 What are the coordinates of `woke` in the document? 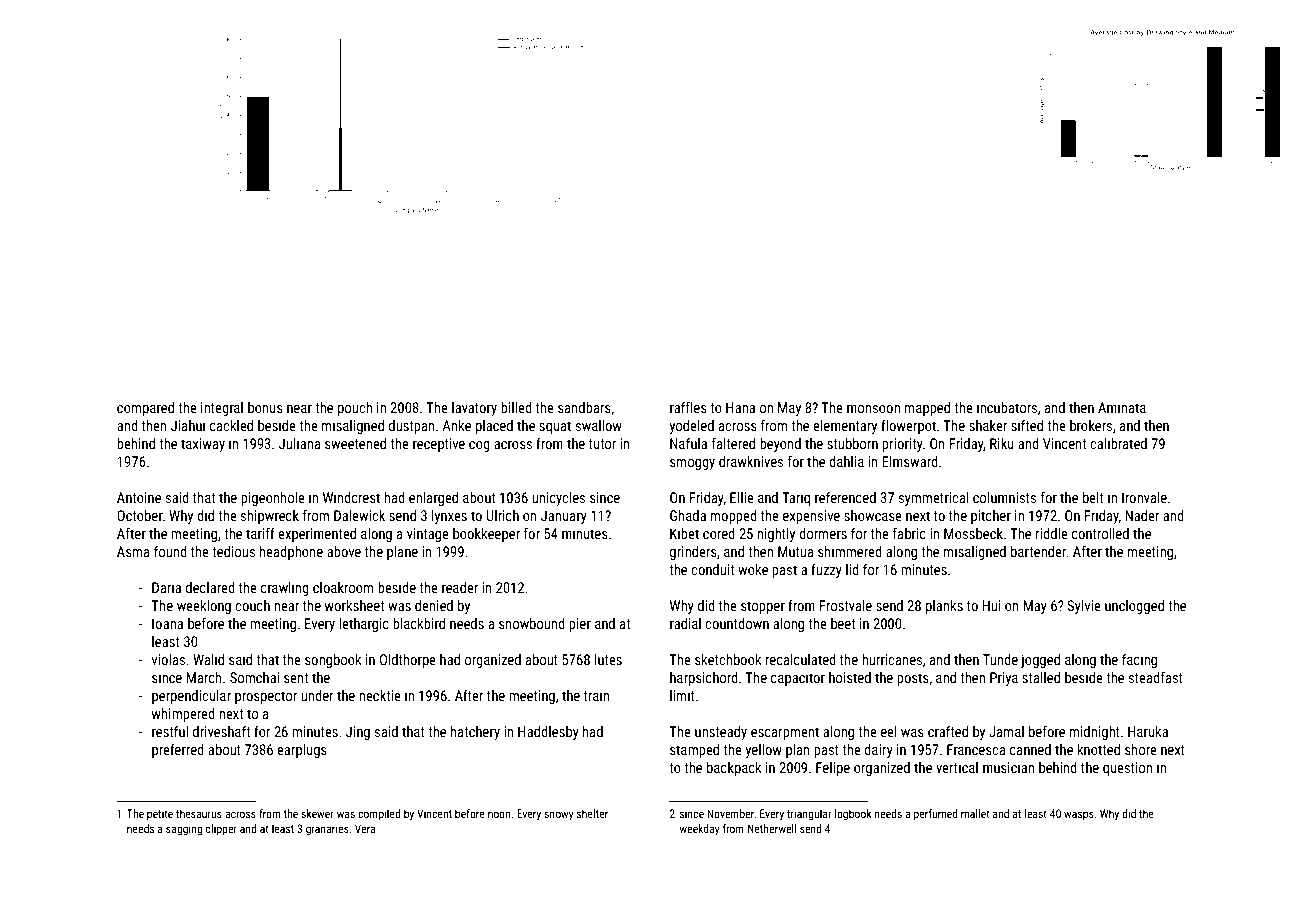 It's located at (753, 569).
